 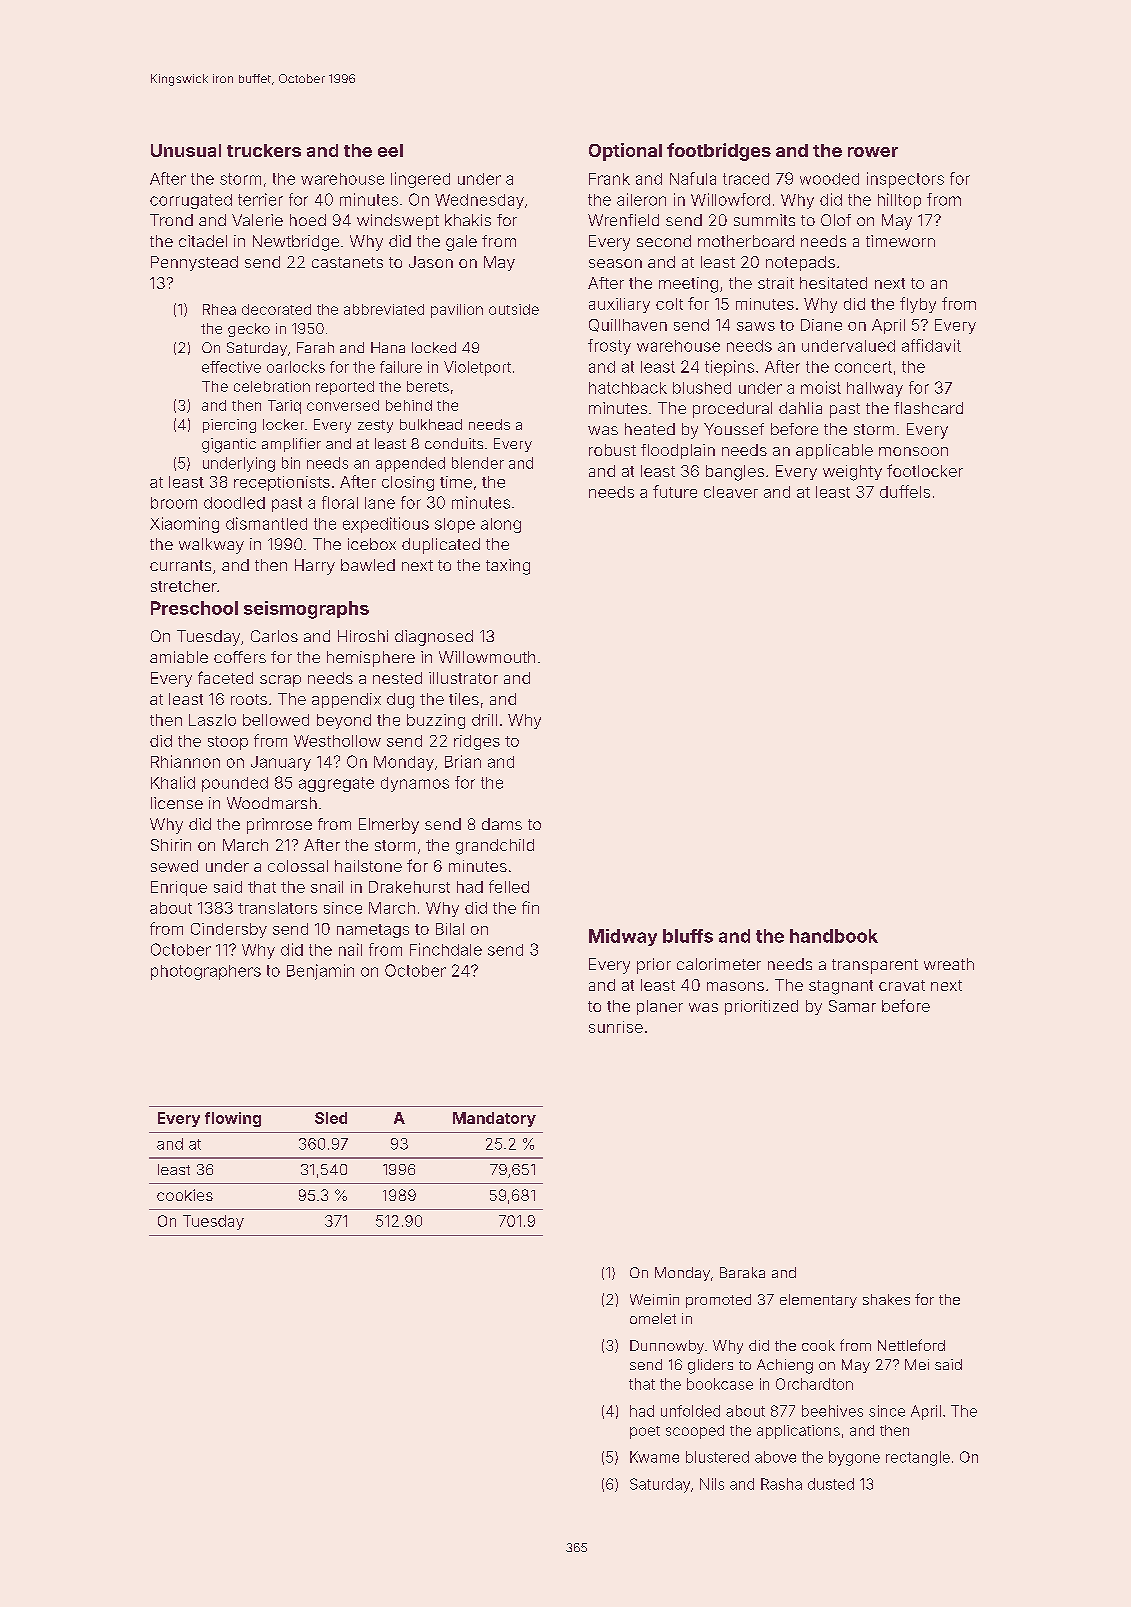 I want to click on Nils, so click(x=712, y=1484).
